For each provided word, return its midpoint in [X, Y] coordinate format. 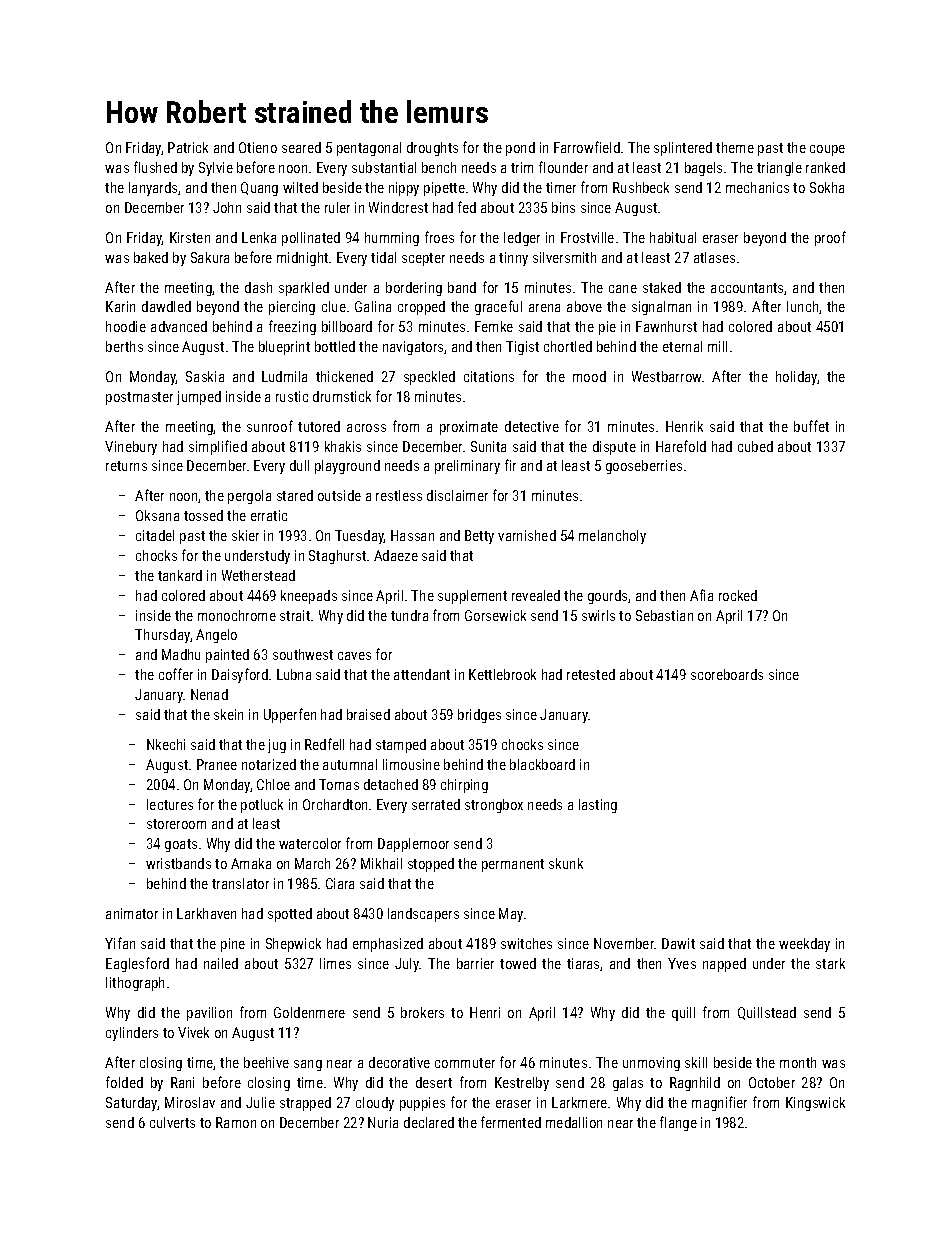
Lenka [259, 237]
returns [126, 466]
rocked [738, 595]
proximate [469, 428]
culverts [172, 1122]
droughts [432, 149]
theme [735, 147]
